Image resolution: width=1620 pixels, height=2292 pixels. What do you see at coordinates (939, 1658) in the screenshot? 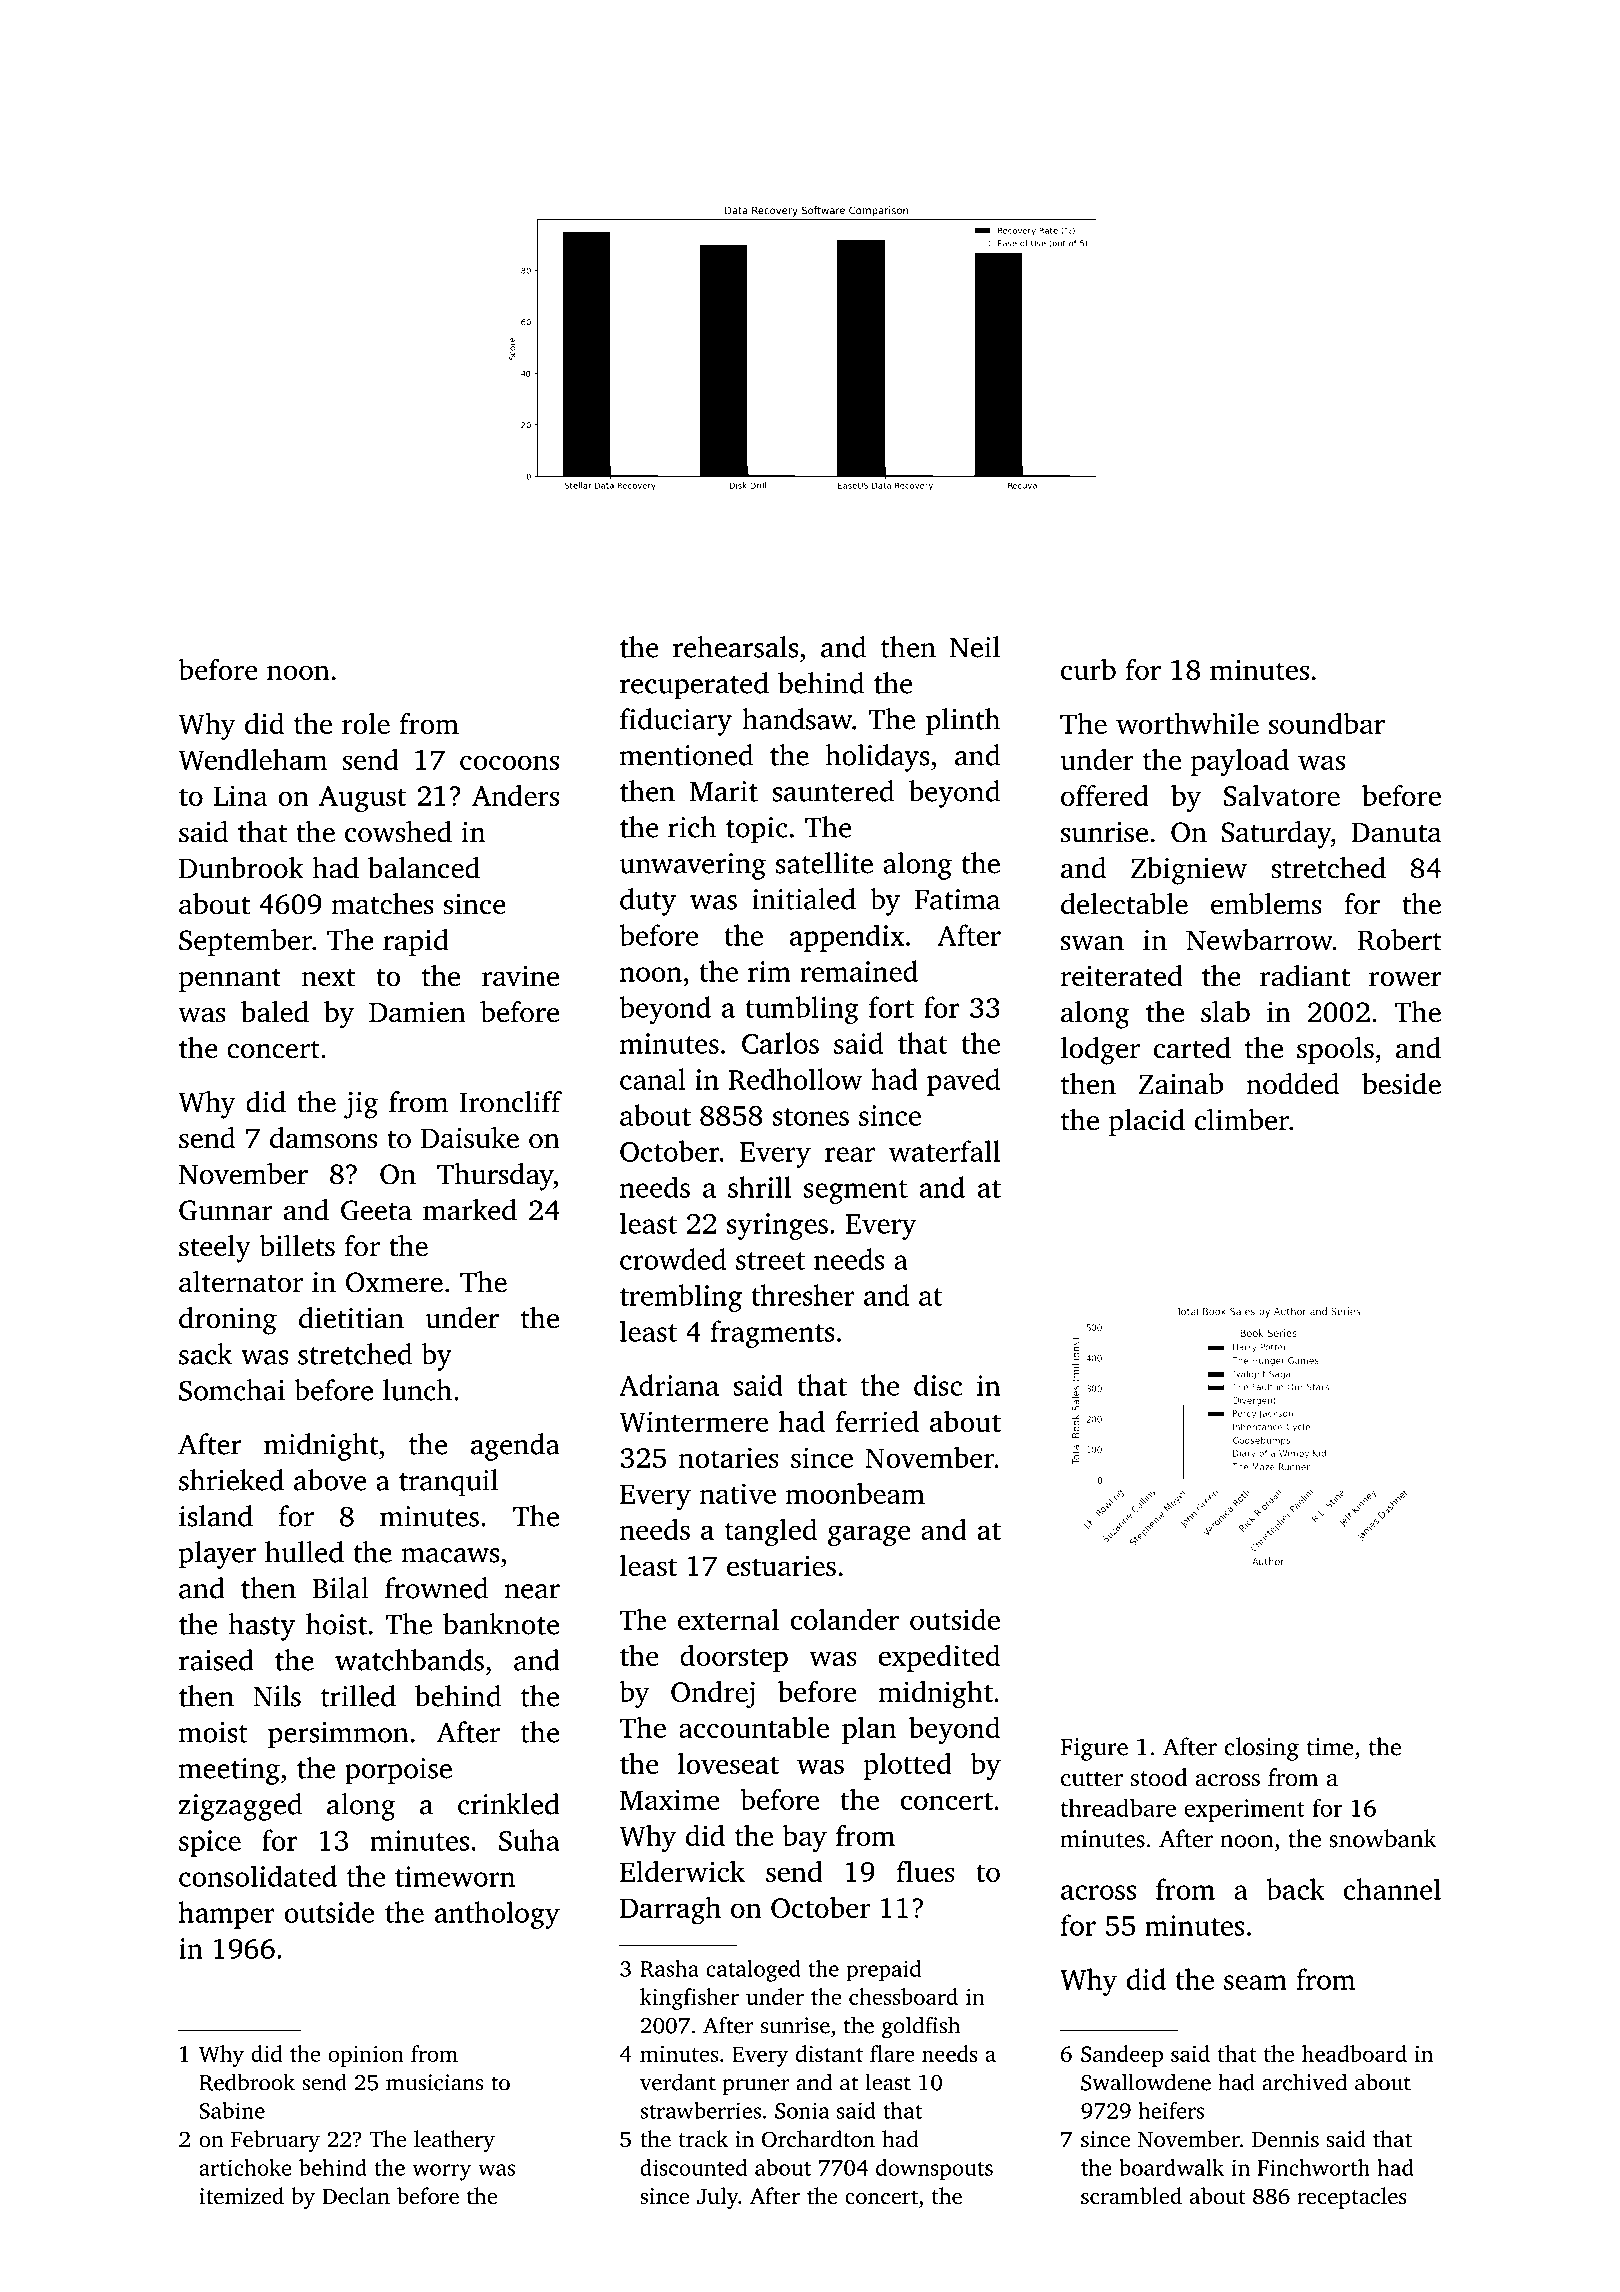
I see `expedited` at bounding box center [939, 1658].
